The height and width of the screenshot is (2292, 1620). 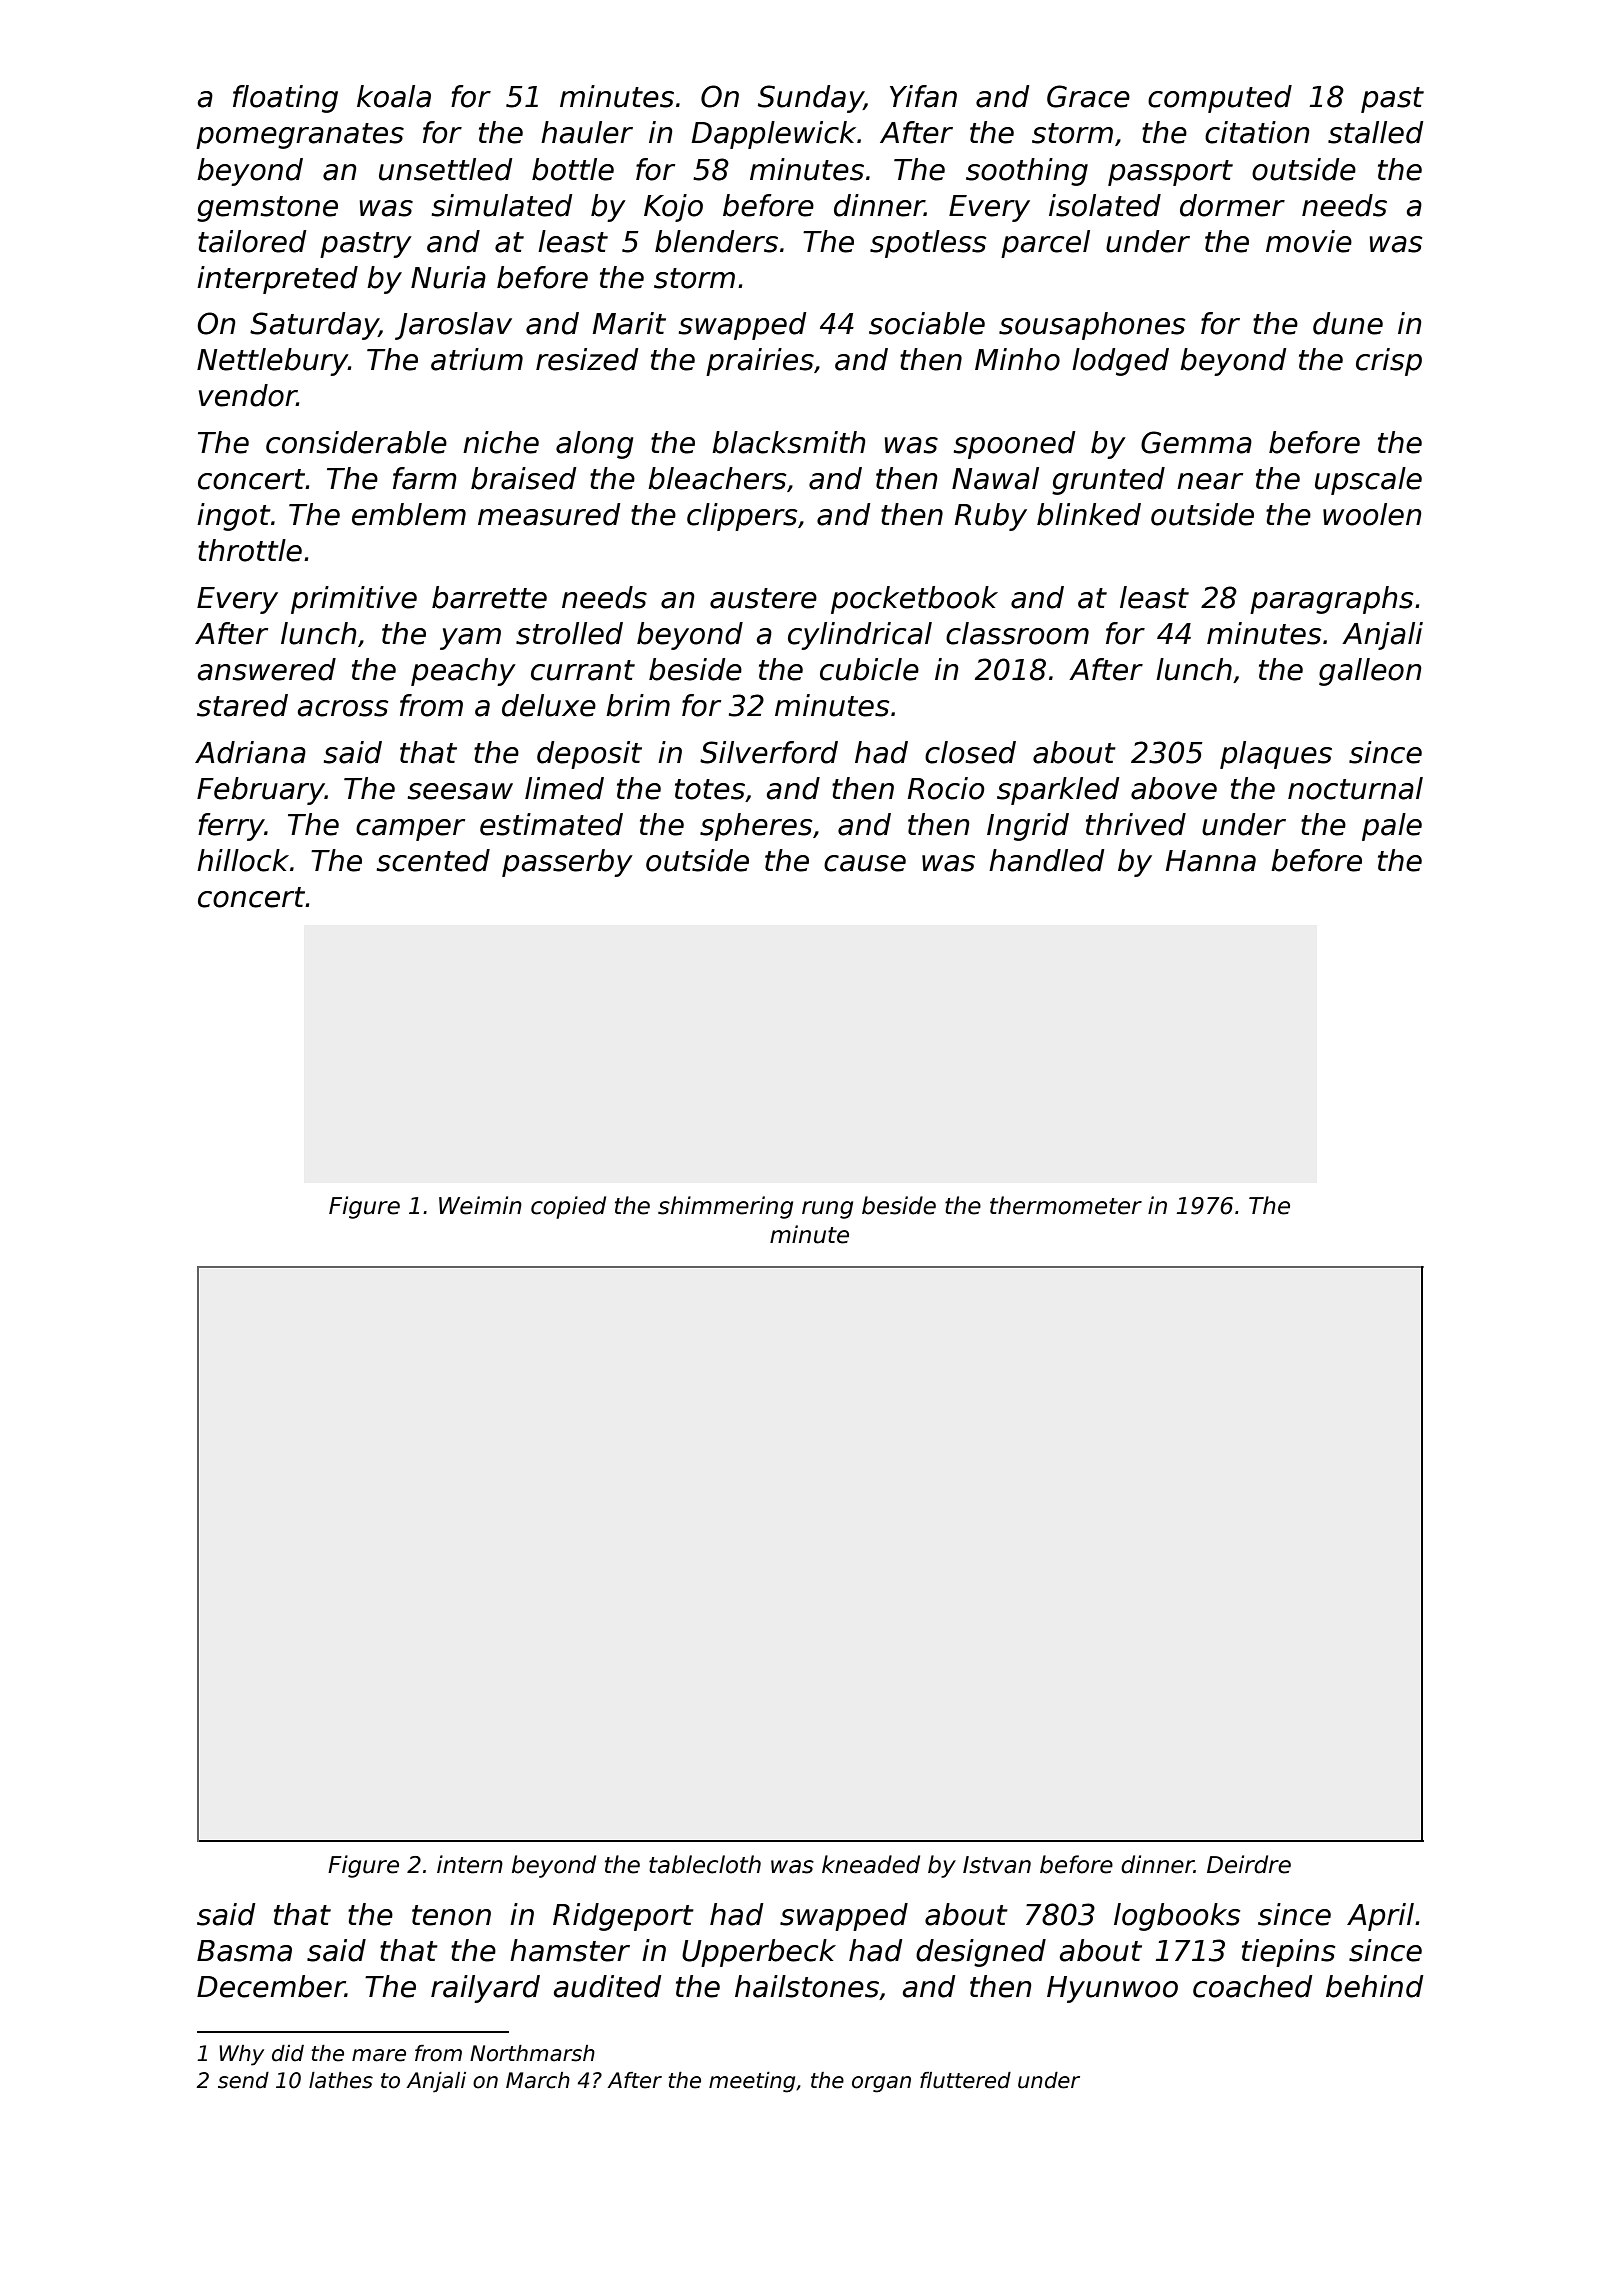 What do you see at coordinates (480, 1205) in the screenshot?
I see `Weimin` at bounding box center [480, 1205].
